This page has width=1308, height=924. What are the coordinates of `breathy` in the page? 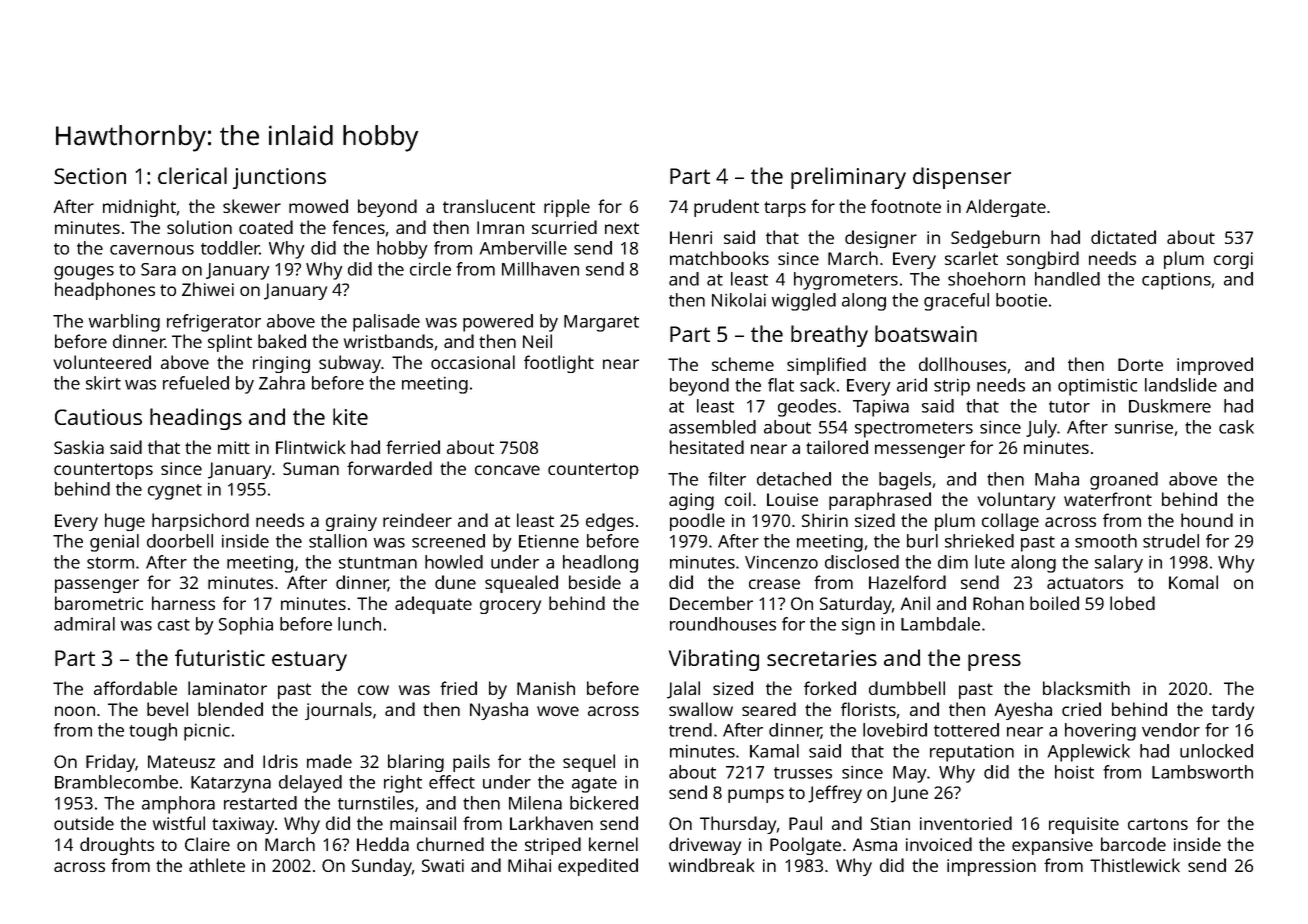 It's located at (829, 336).
